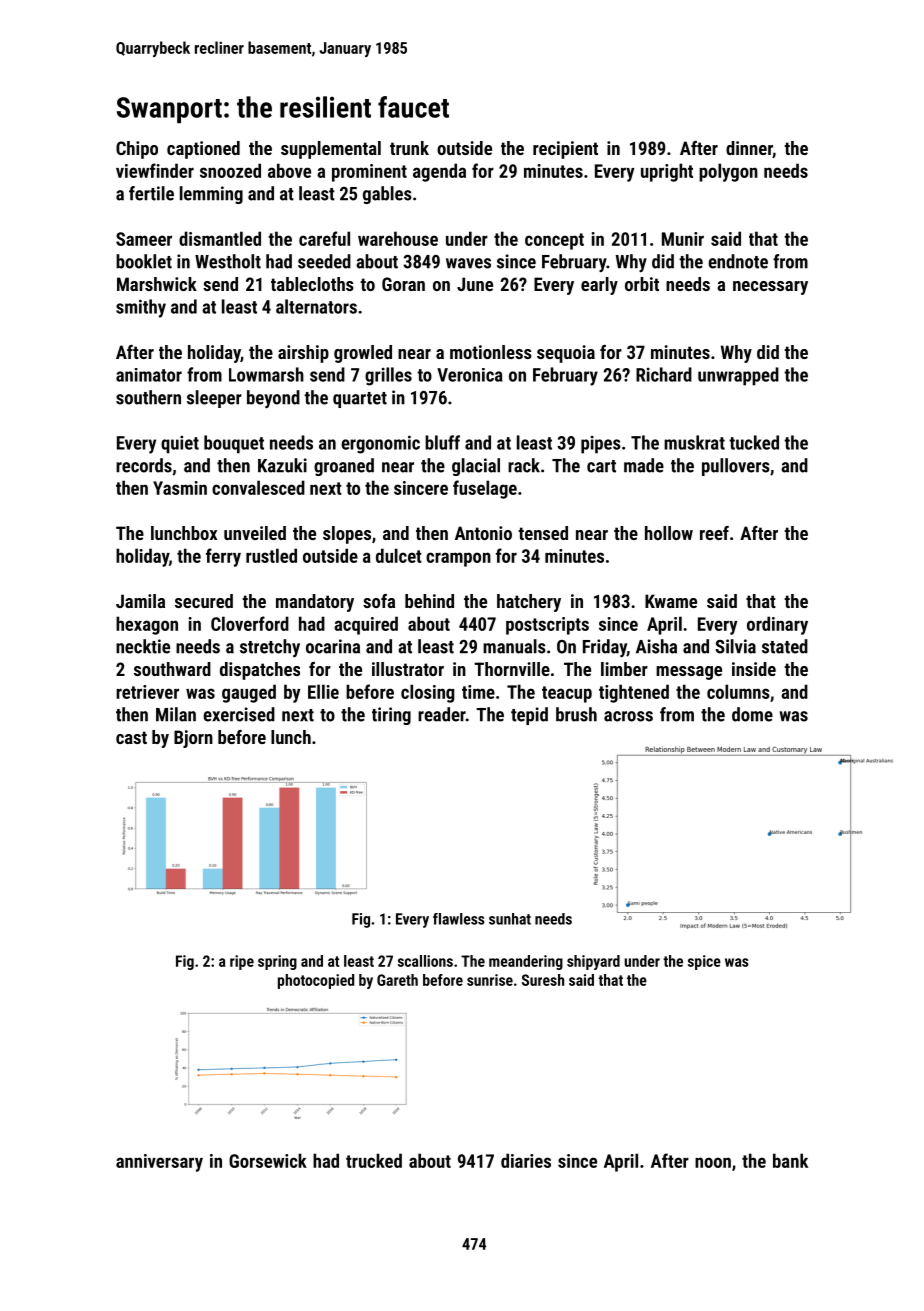 The height and width of the document is (1311, 924). I want to click on ripe, so click(242, 962).
